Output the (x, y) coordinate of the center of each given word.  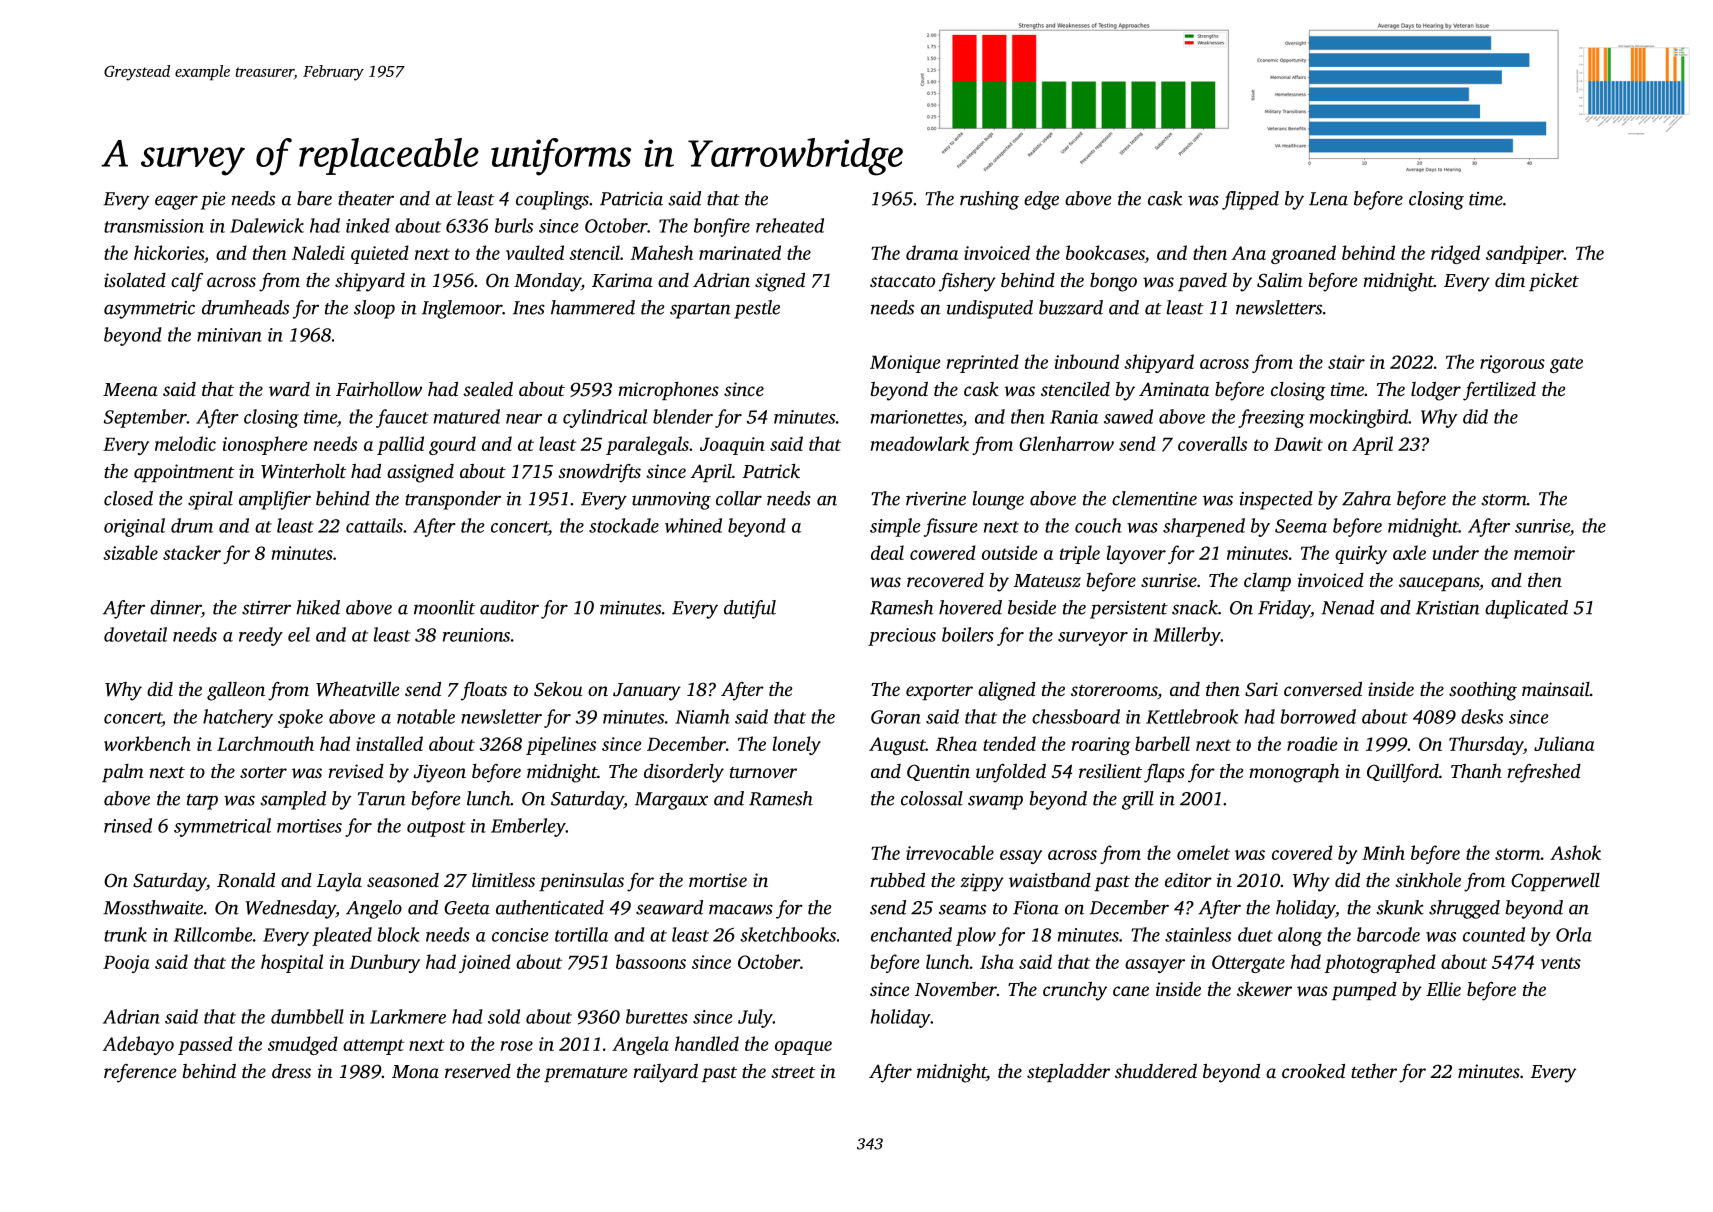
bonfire (722, 227)
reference (140, 1073)
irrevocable (950, 852)
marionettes (916, 417)
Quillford (1403, 773)
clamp (1267, 582)
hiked (318, 607)
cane (1131, 991)
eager (176, 202)
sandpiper (1525, 254)
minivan (229, 335)
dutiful (750, 609)
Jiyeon (439, 773)
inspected (1276, 500)
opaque (803, 1048)
